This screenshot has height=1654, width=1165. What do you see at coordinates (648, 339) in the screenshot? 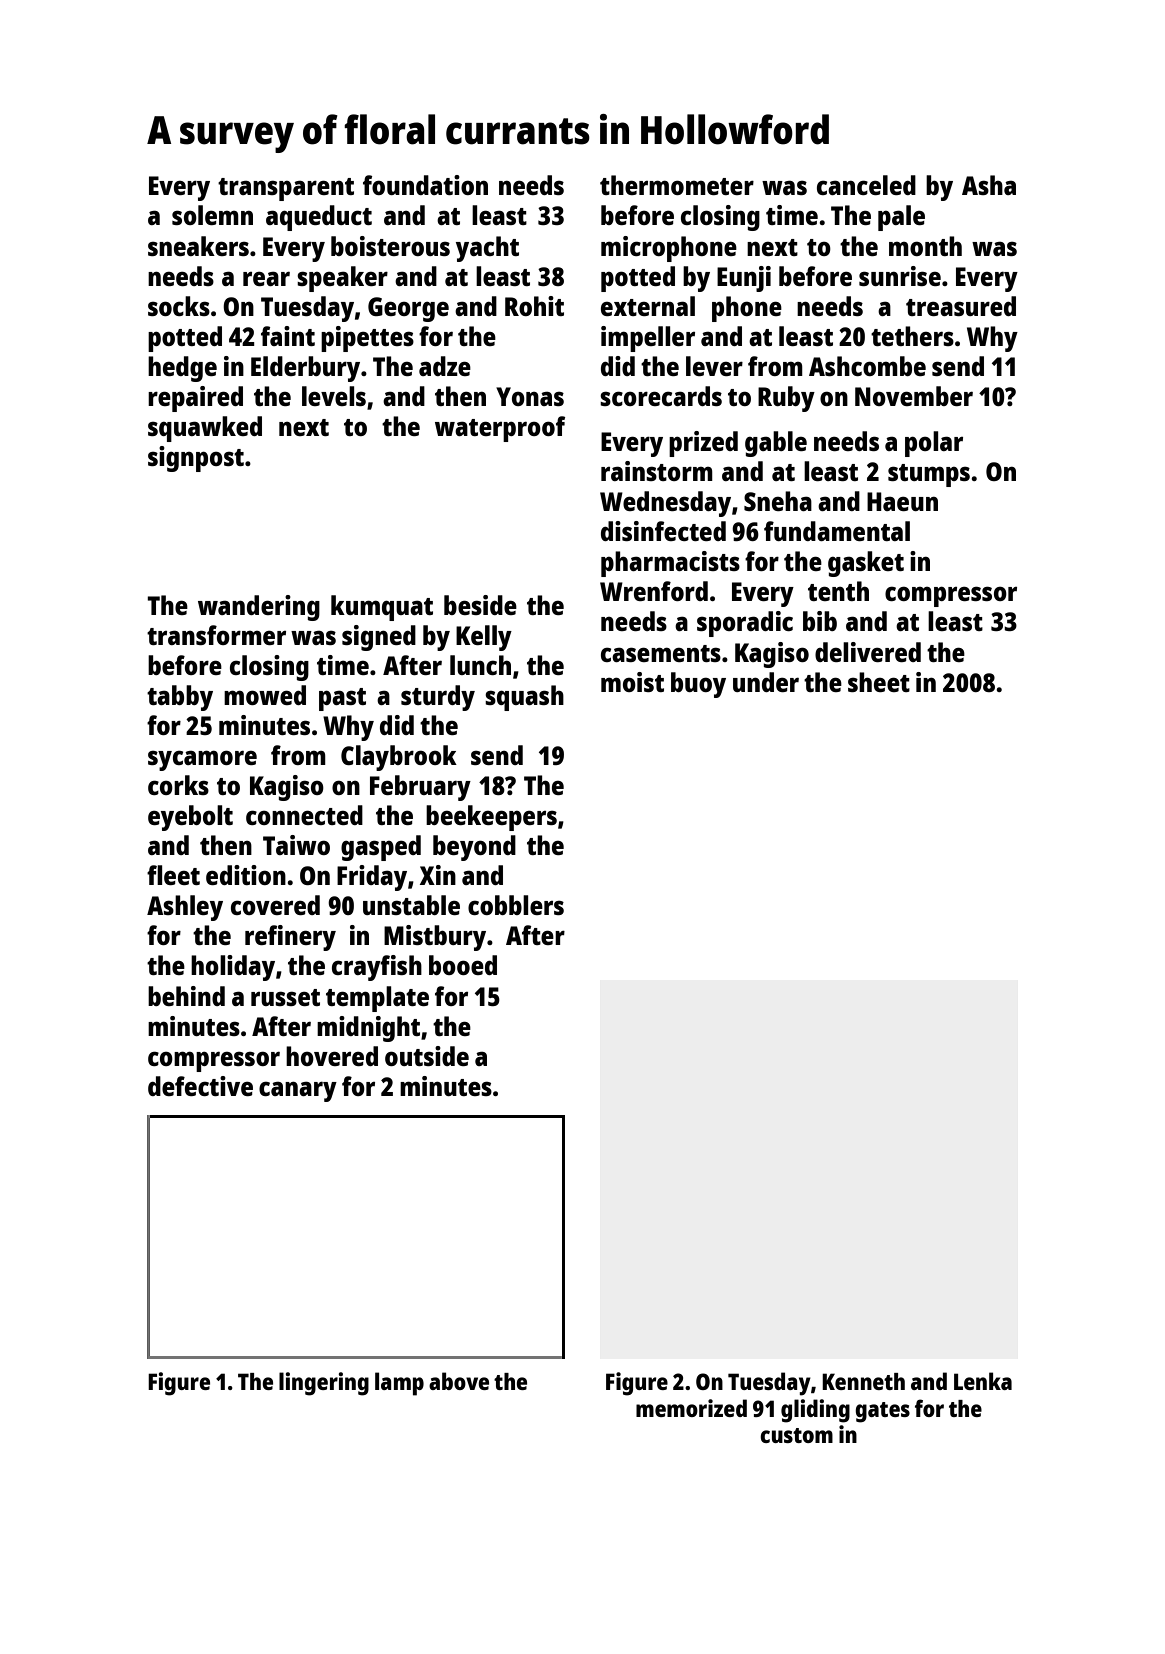
I see `impeller` at bounding box center [648, 339].
